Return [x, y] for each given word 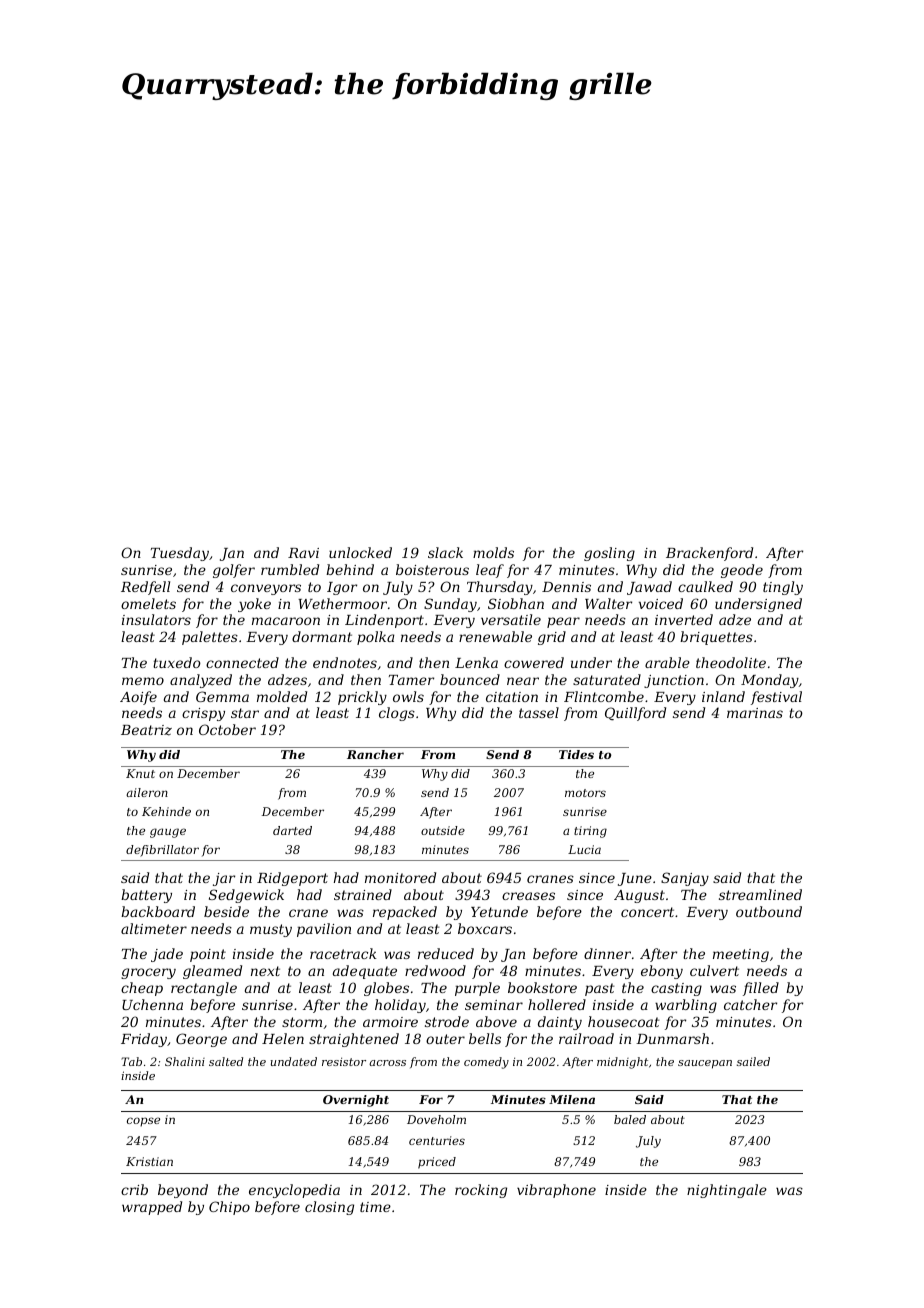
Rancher [375, 754]
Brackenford [709, 554]
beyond [183, 1191]
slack [445, 552]
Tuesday [180, 554]
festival [776, 698]
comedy [486, 1063]
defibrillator [162, 851]
